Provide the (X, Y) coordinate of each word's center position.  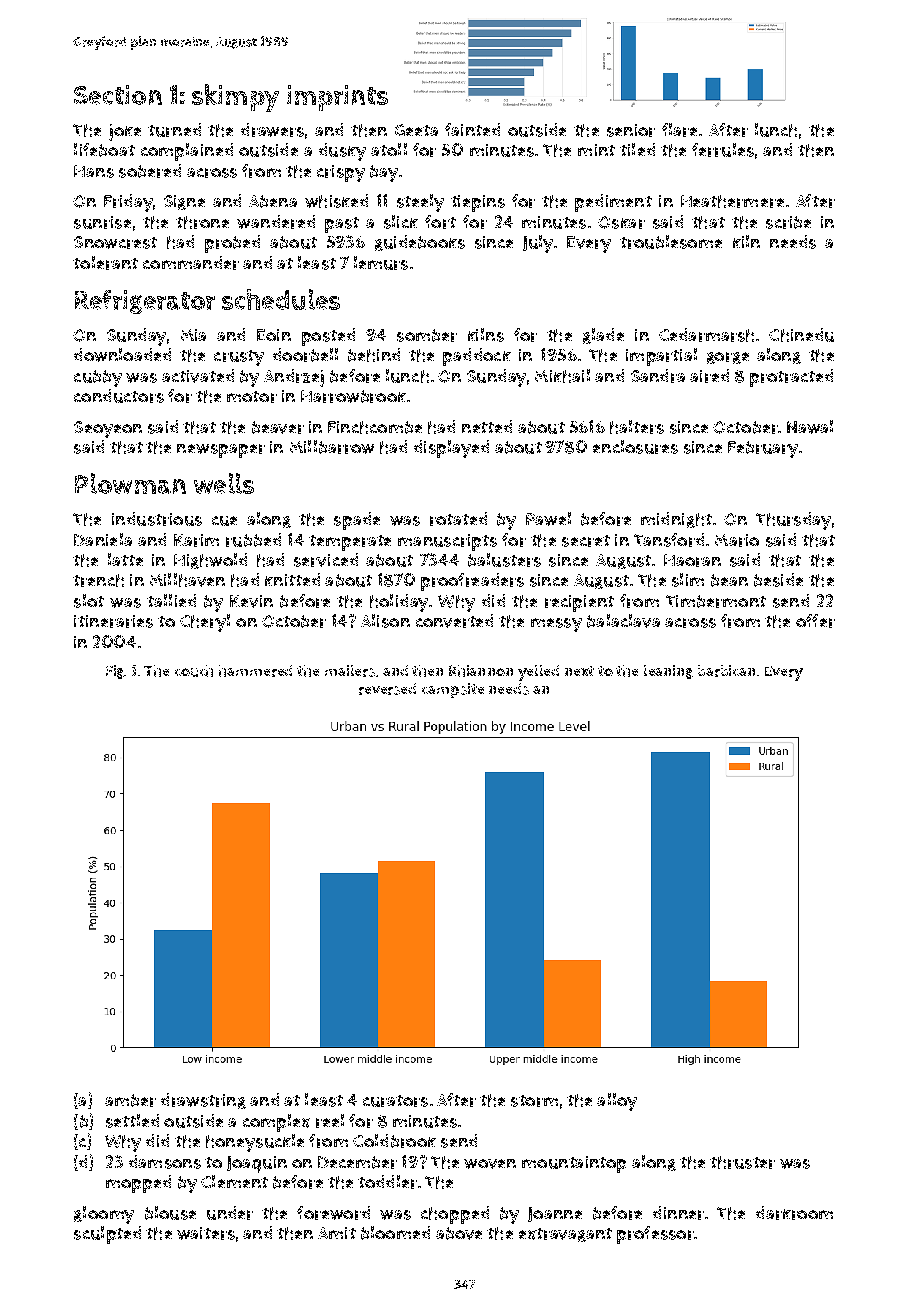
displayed (451, 449)
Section (118, 95)
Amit (337, 1233)
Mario (737, 540)
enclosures (635, 447)
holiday (399, 603)
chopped (455, 1215)
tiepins (478, 203)
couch (194, 671)
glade (603, 336)
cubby (98, 378)
